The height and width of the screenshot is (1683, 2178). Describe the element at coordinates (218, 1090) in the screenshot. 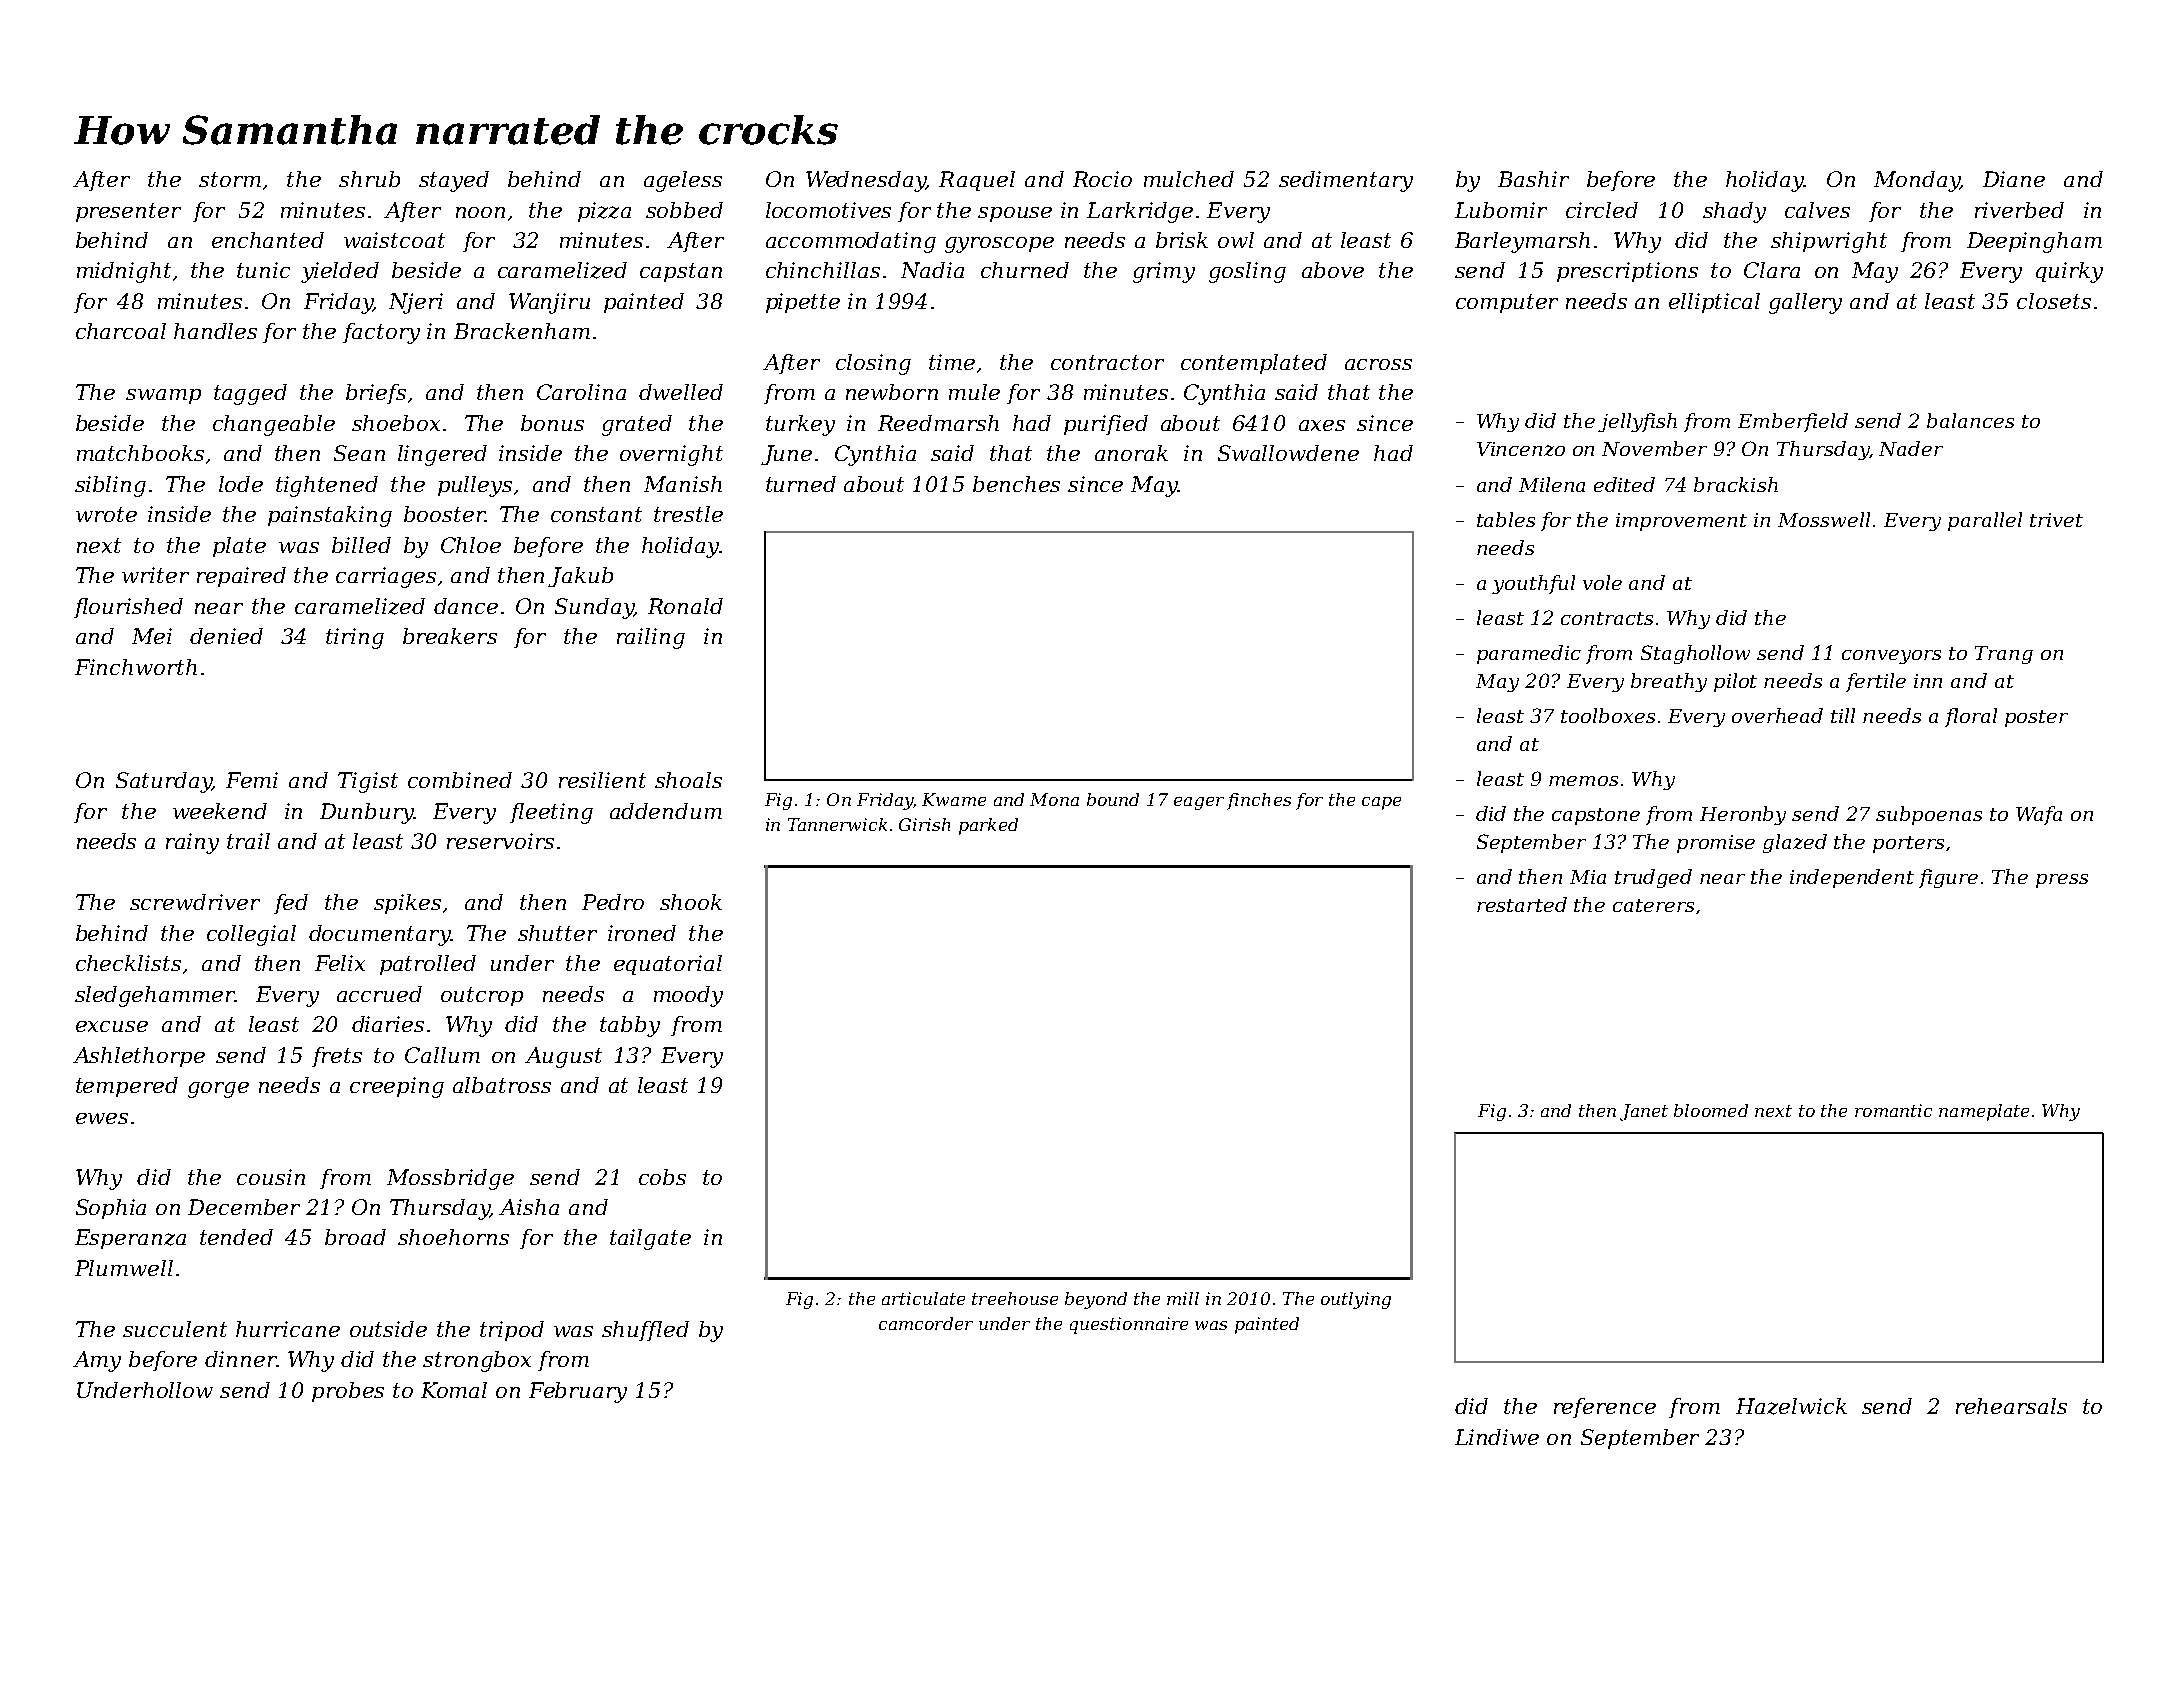

I see `gorge` at that location.
